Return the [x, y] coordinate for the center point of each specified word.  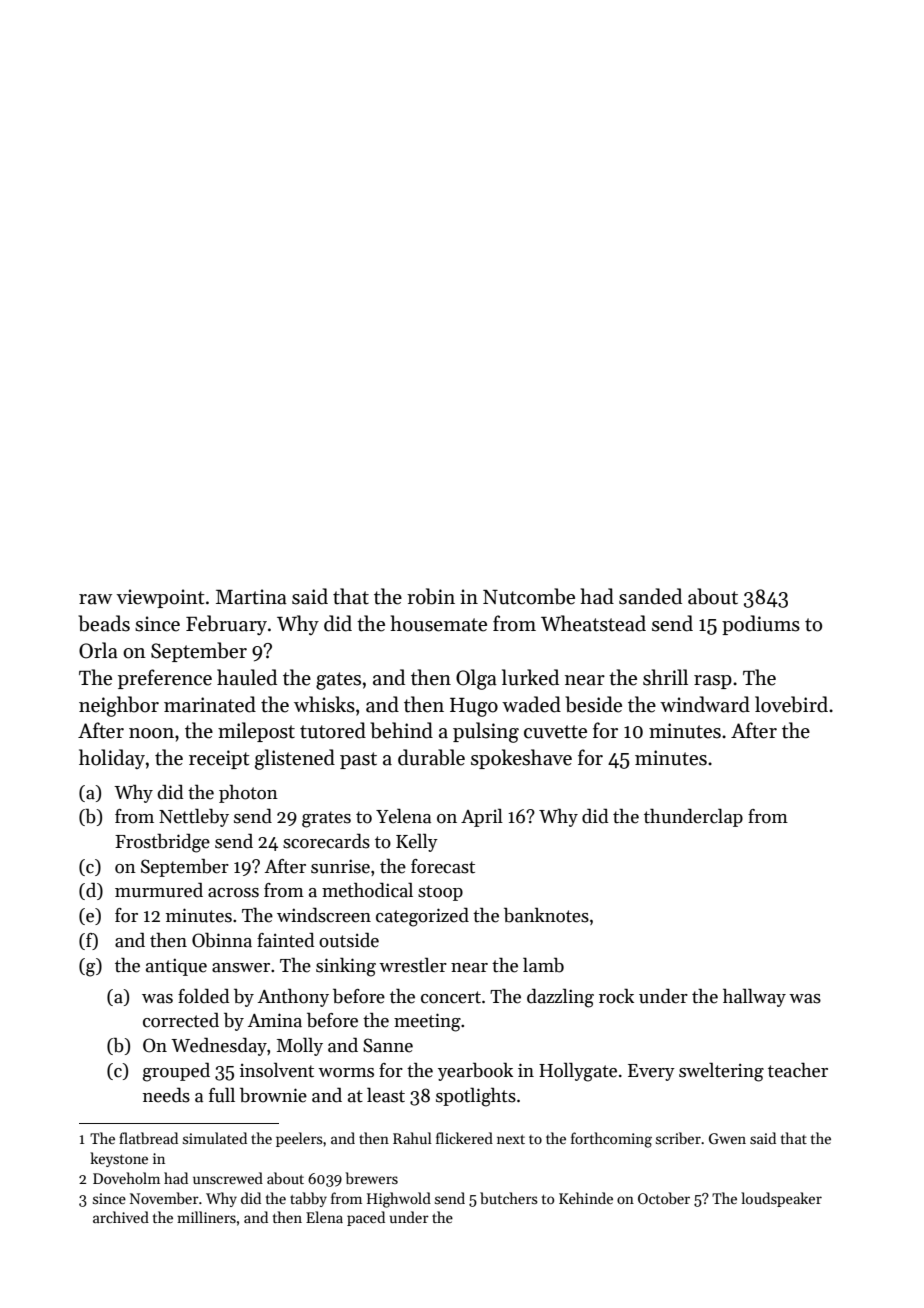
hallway [754, 997]
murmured [159, 890]
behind [401, 730]
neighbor [119, 706]
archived [121, 1217]
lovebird [791, 704]
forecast [443, 866]
